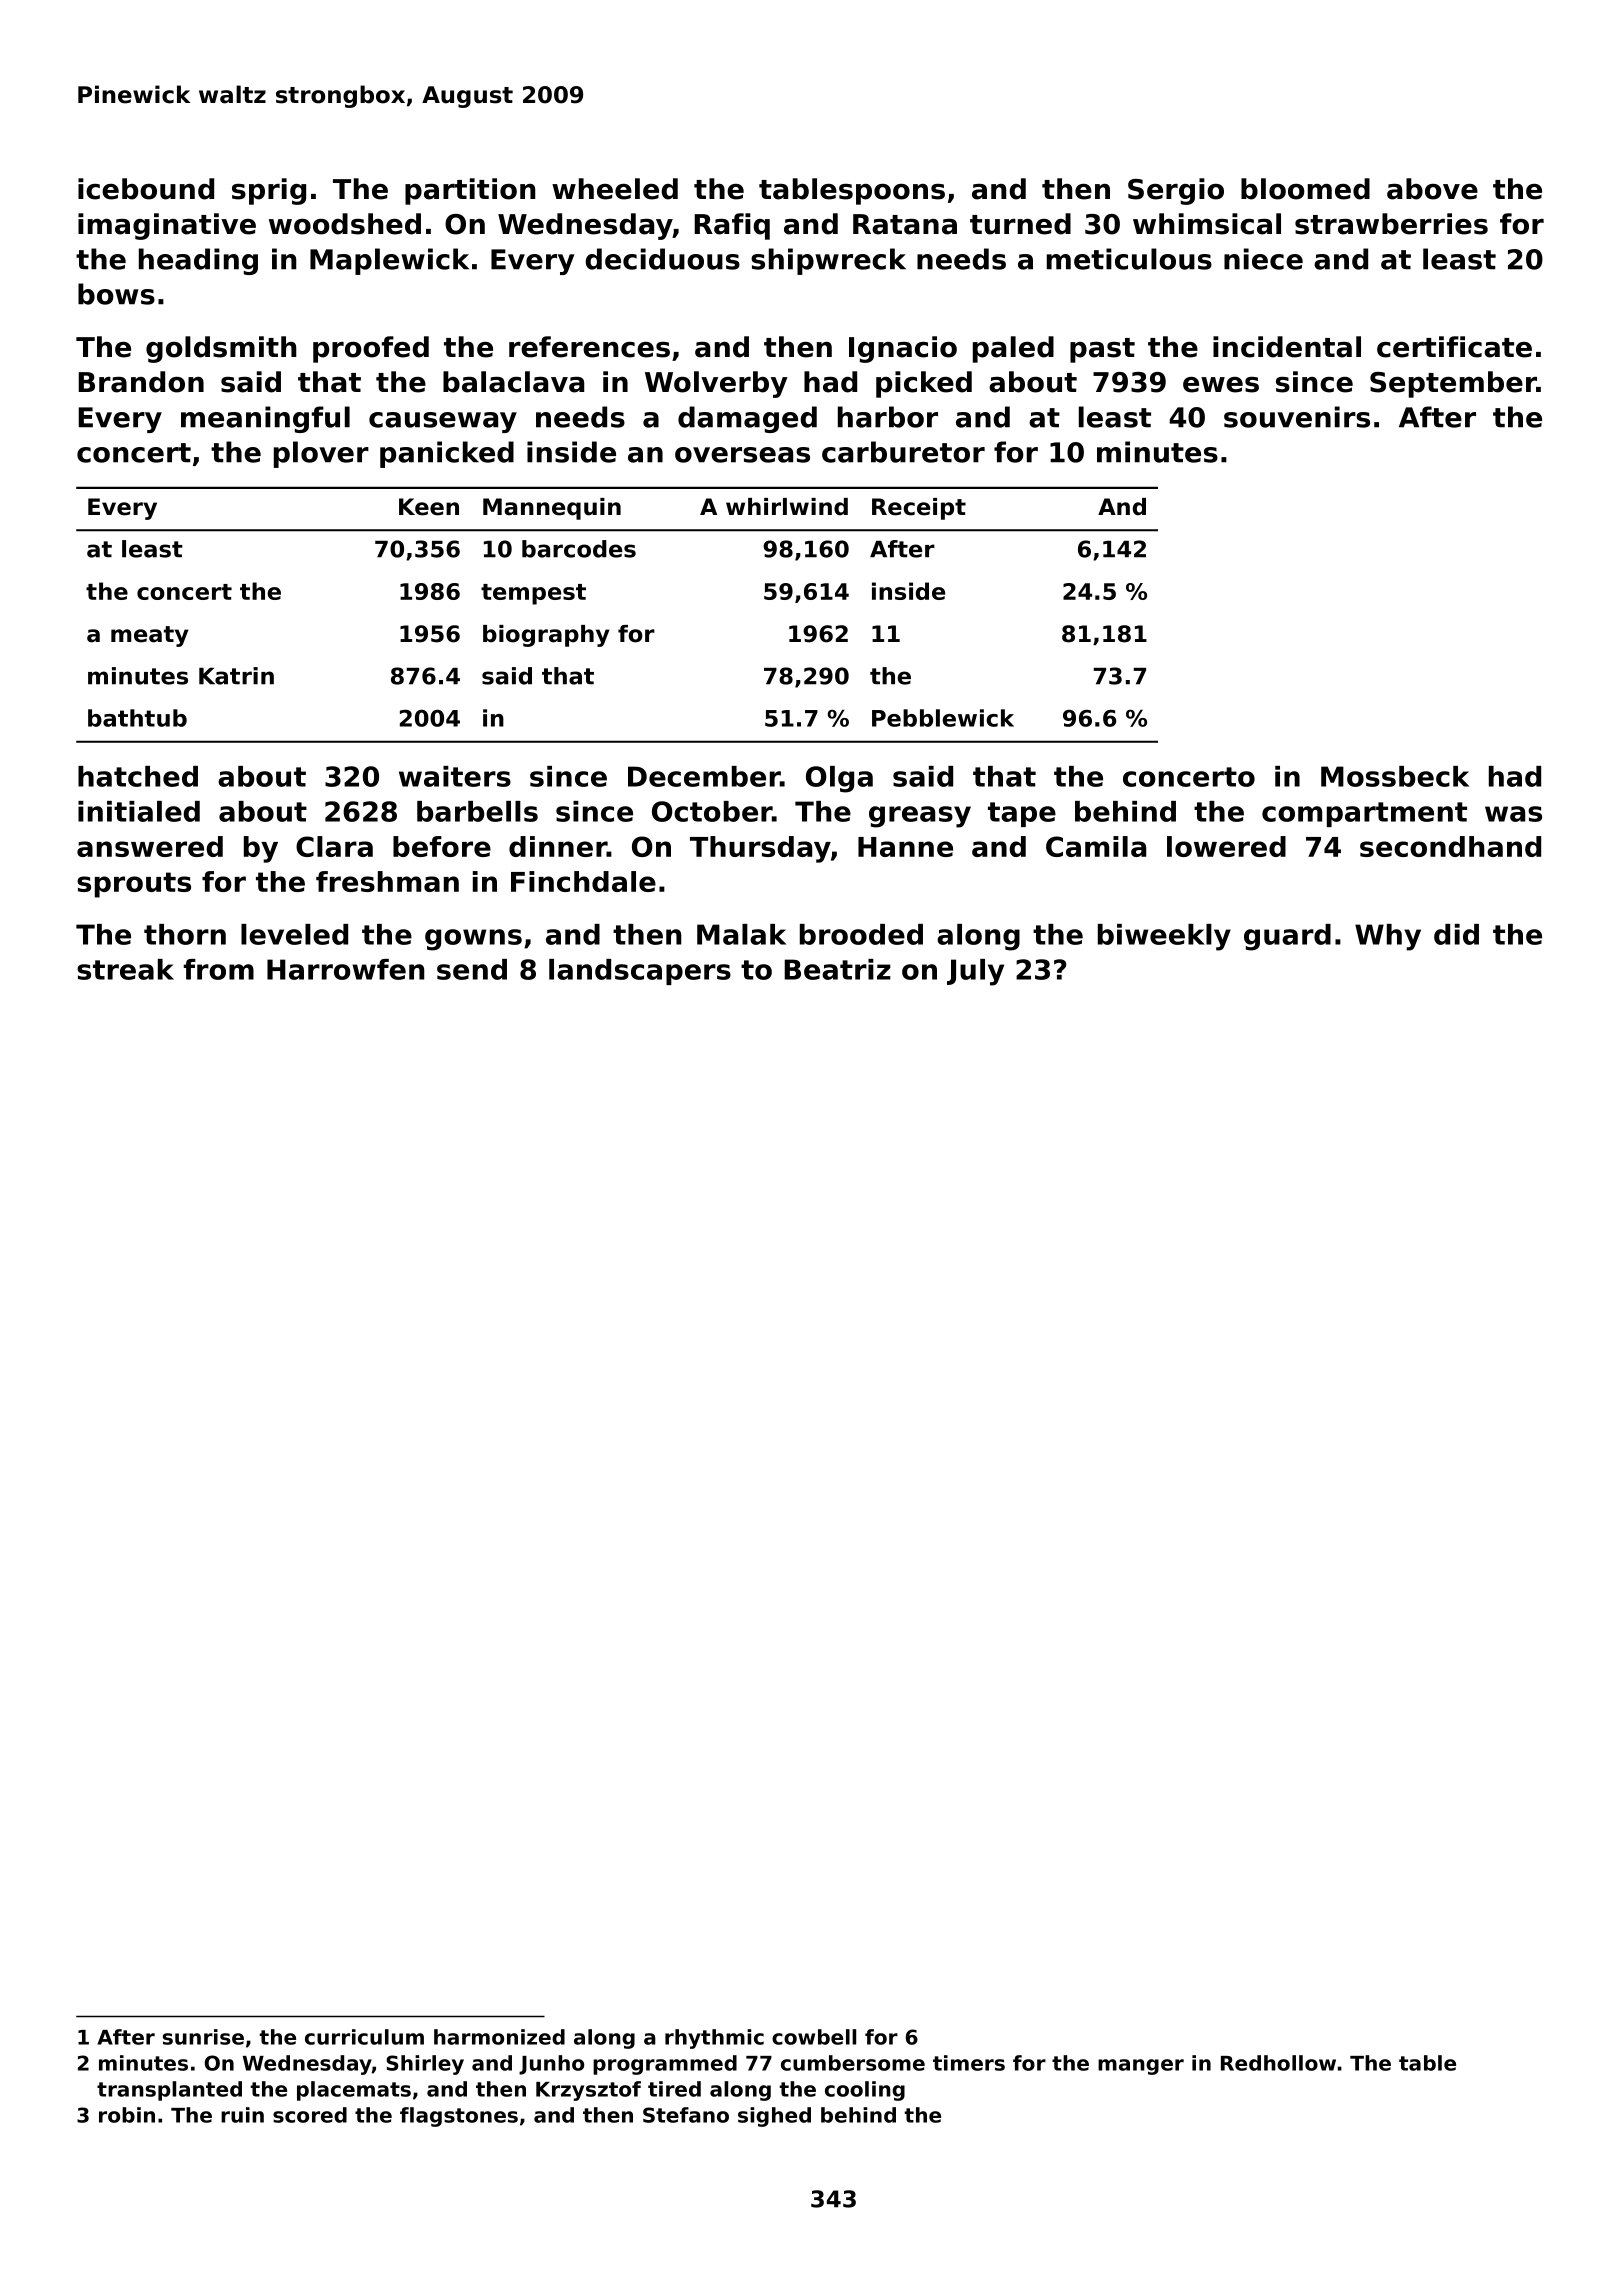 This screenshot has width=1620, height=2292. I want to click on deciduous, so click(662, 259).
